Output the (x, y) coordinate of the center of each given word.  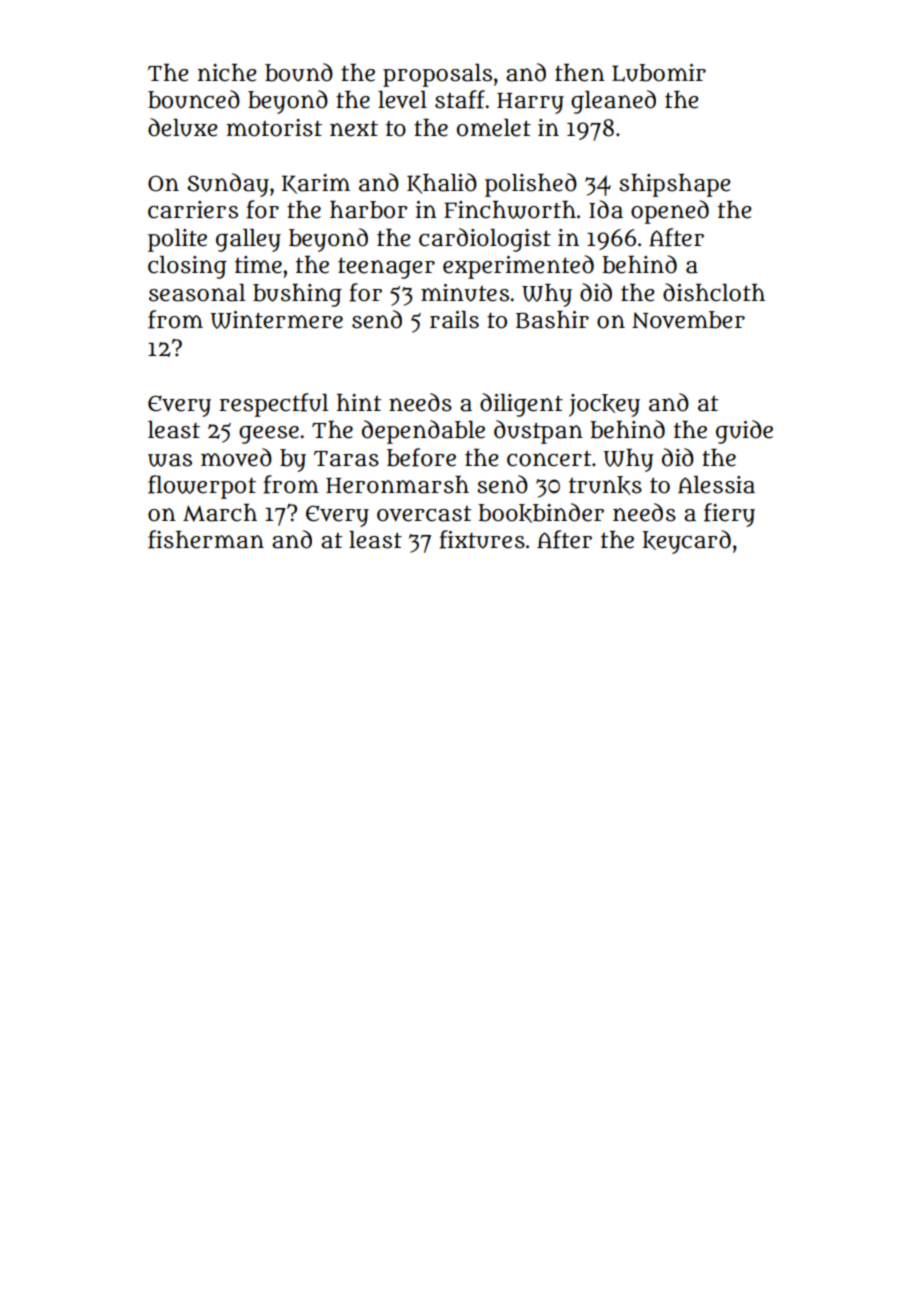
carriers (193, 210)
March (220, 513)
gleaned (613, 102)
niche (227, 73)
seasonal (197, 293)
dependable (423, 432)
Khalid (442, 183)
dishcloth (714, 292)
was (170, 460)
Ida (606, 209)
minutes (465, 293)
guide (744, 432)
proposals (437, 75)
